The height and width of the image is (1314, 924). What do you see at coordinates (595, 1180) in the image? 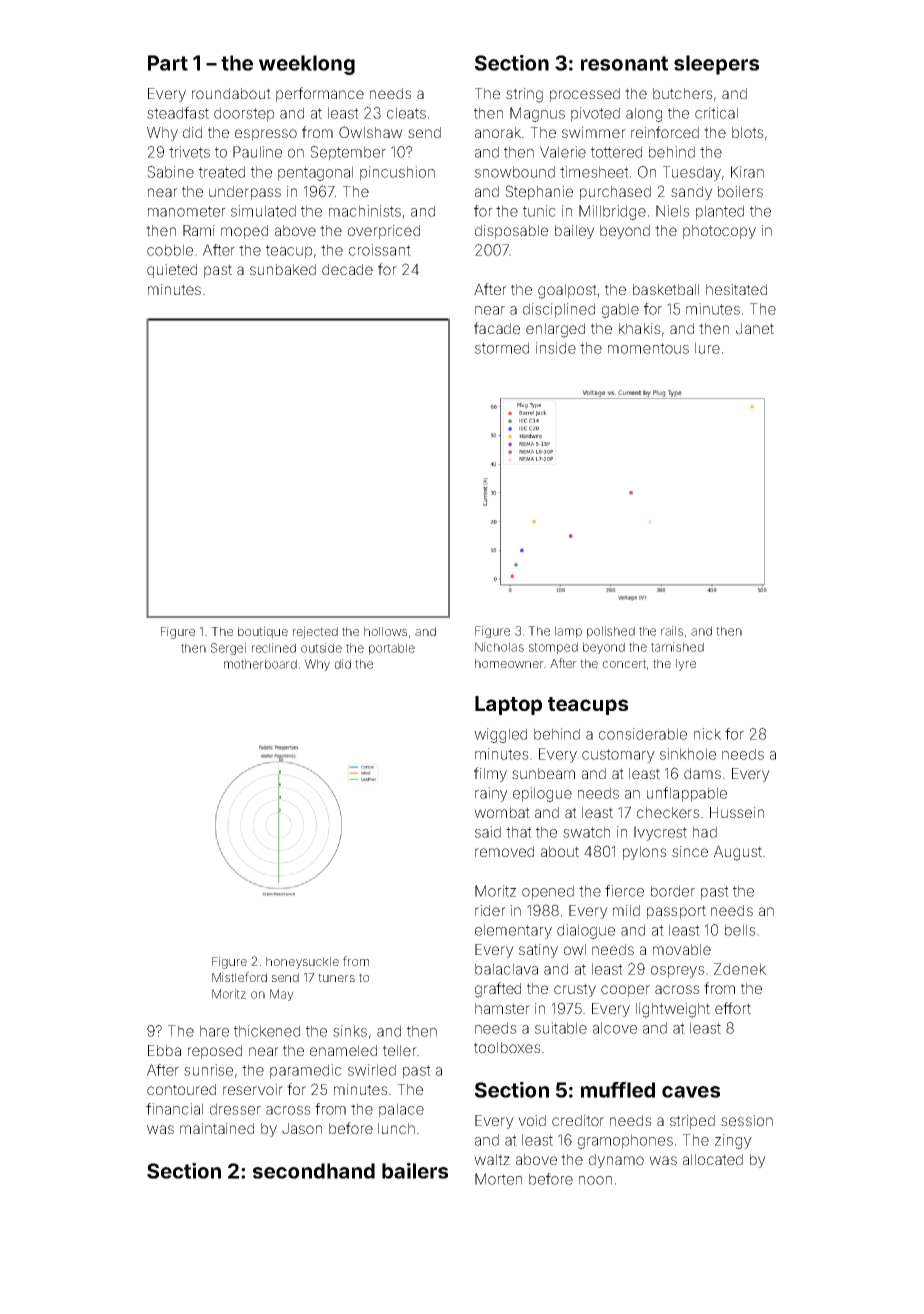
I see `noon` at bounding box center [595, 1180].
